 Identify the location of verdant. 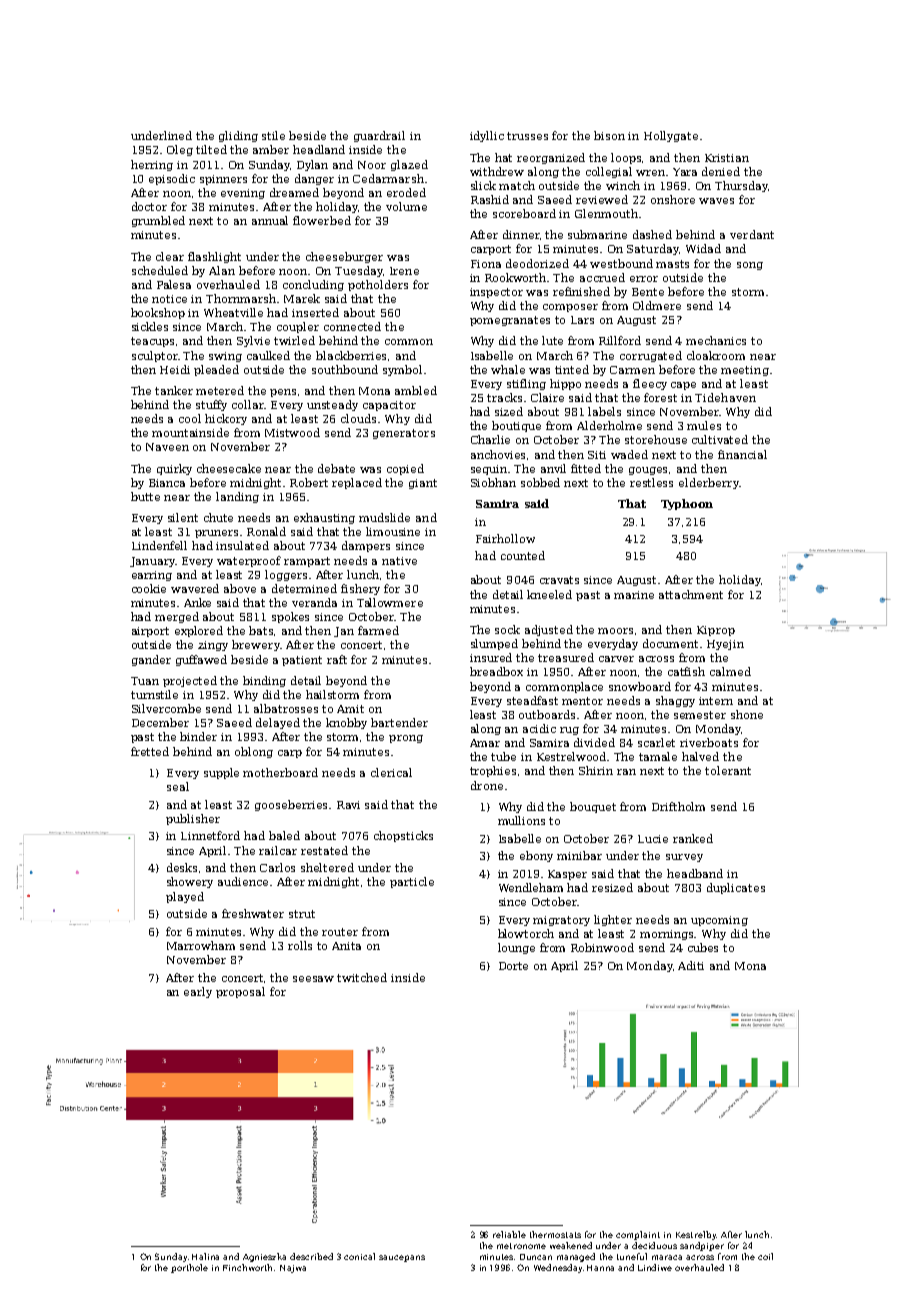
(752, 234).
